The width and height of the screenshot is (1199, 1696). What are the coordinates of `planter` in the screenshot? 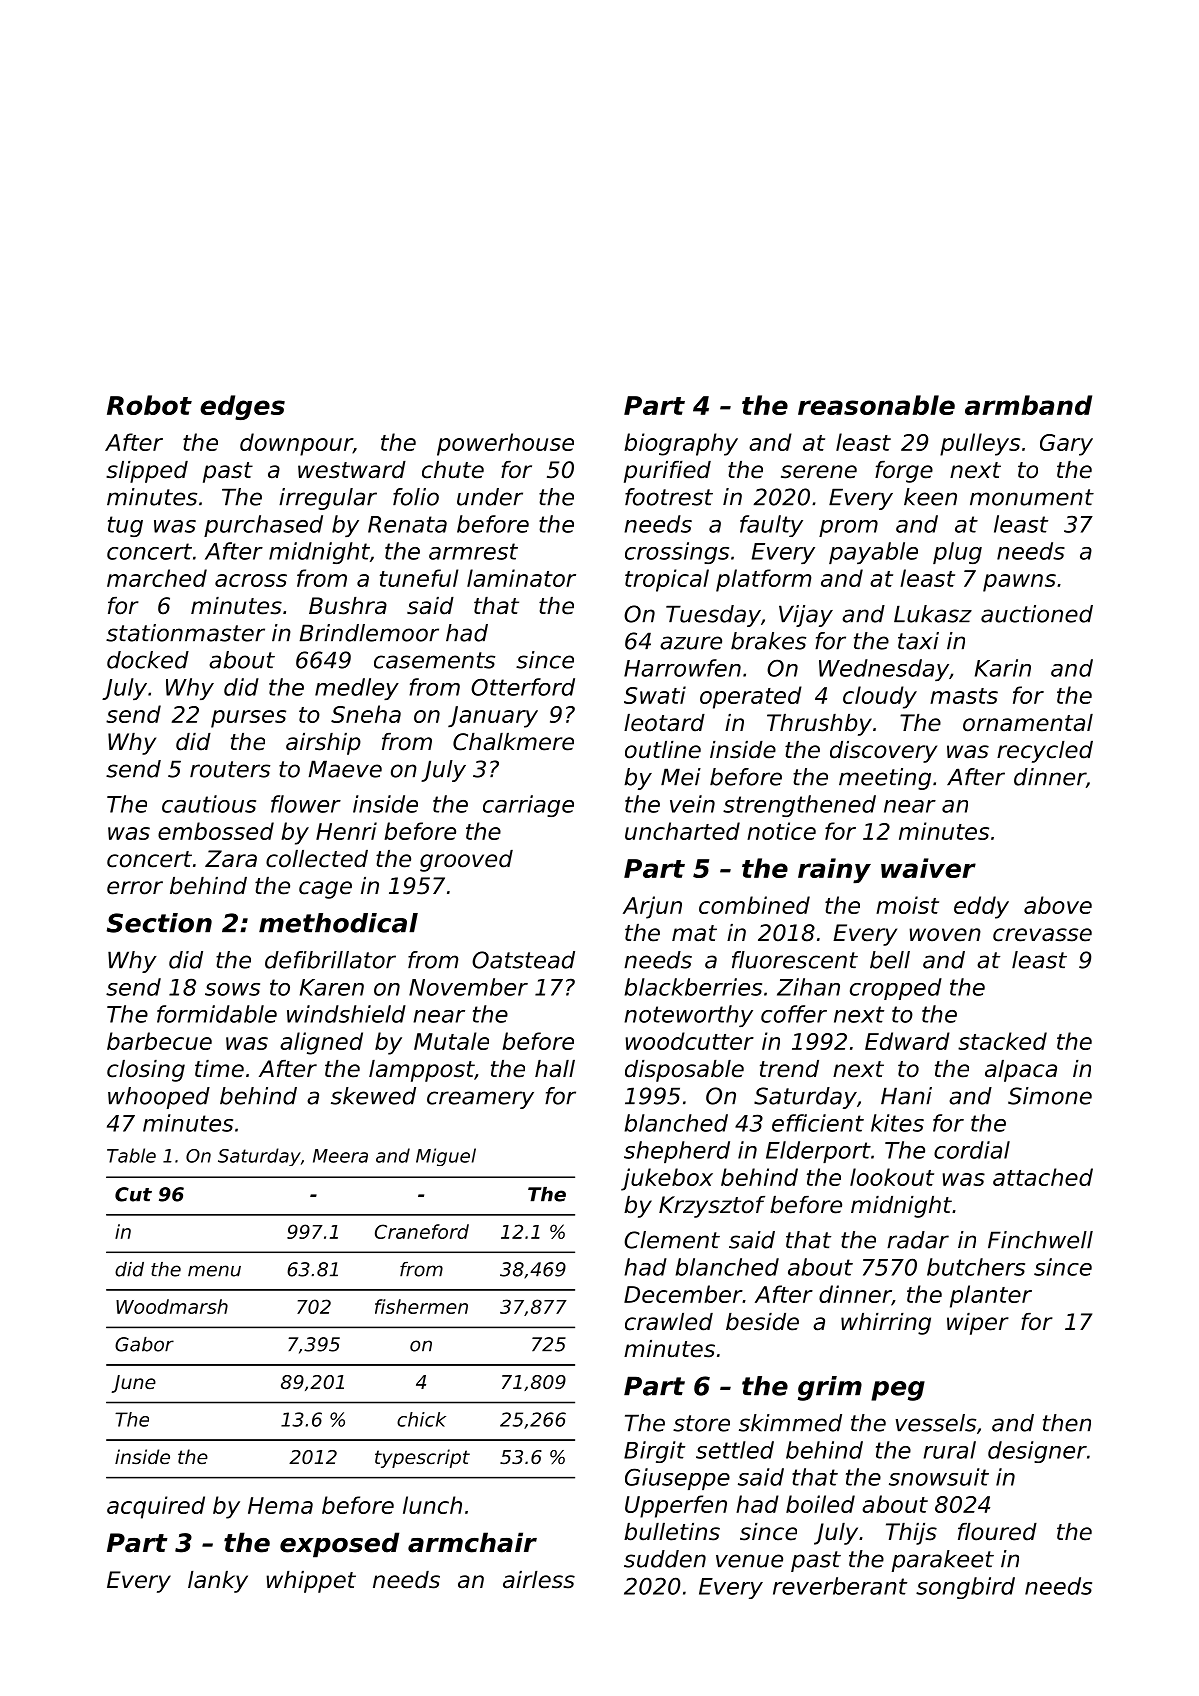 It's located at (991, 1296).
